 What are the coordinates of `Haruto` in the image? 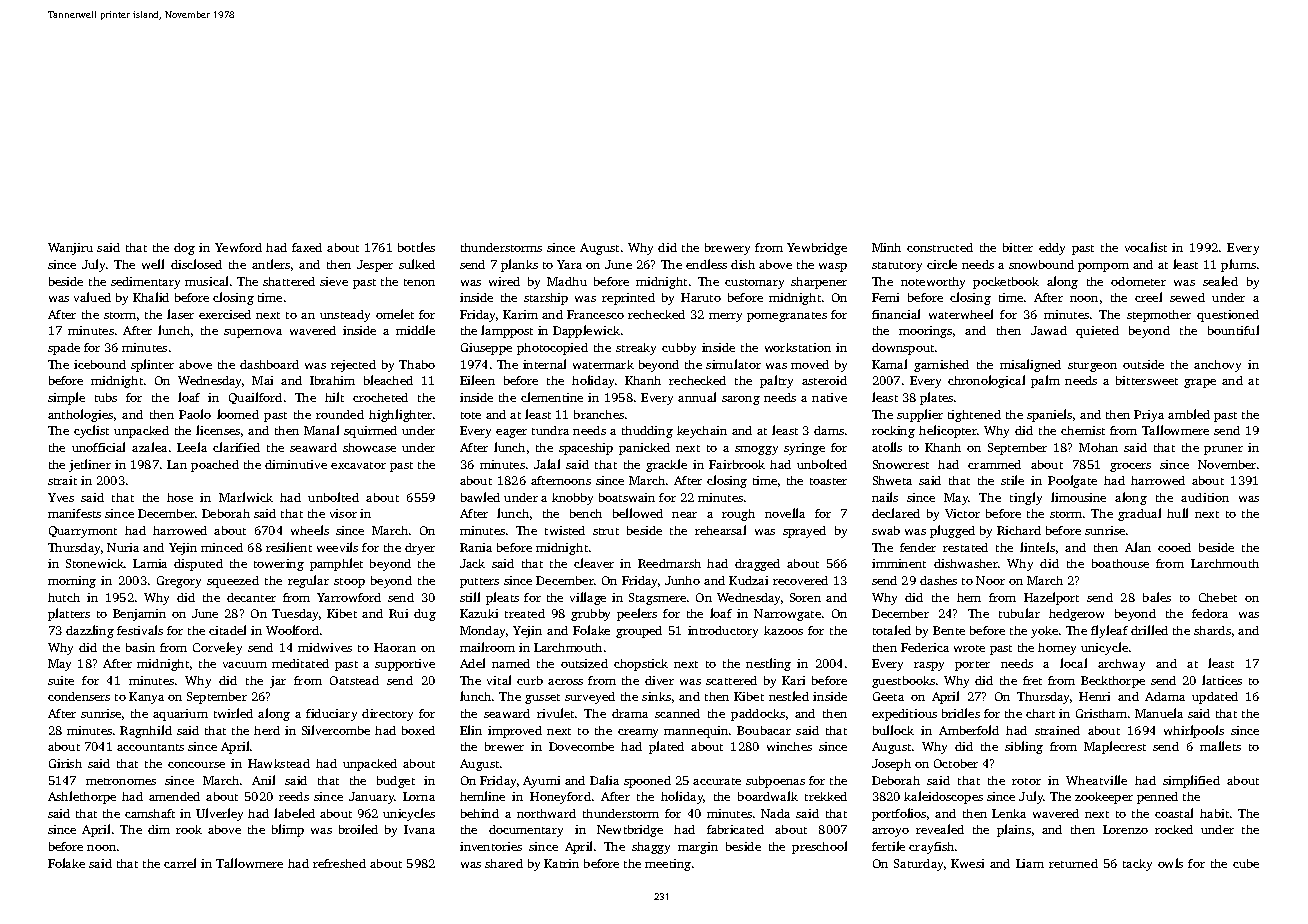 It's located at (701, 297).
